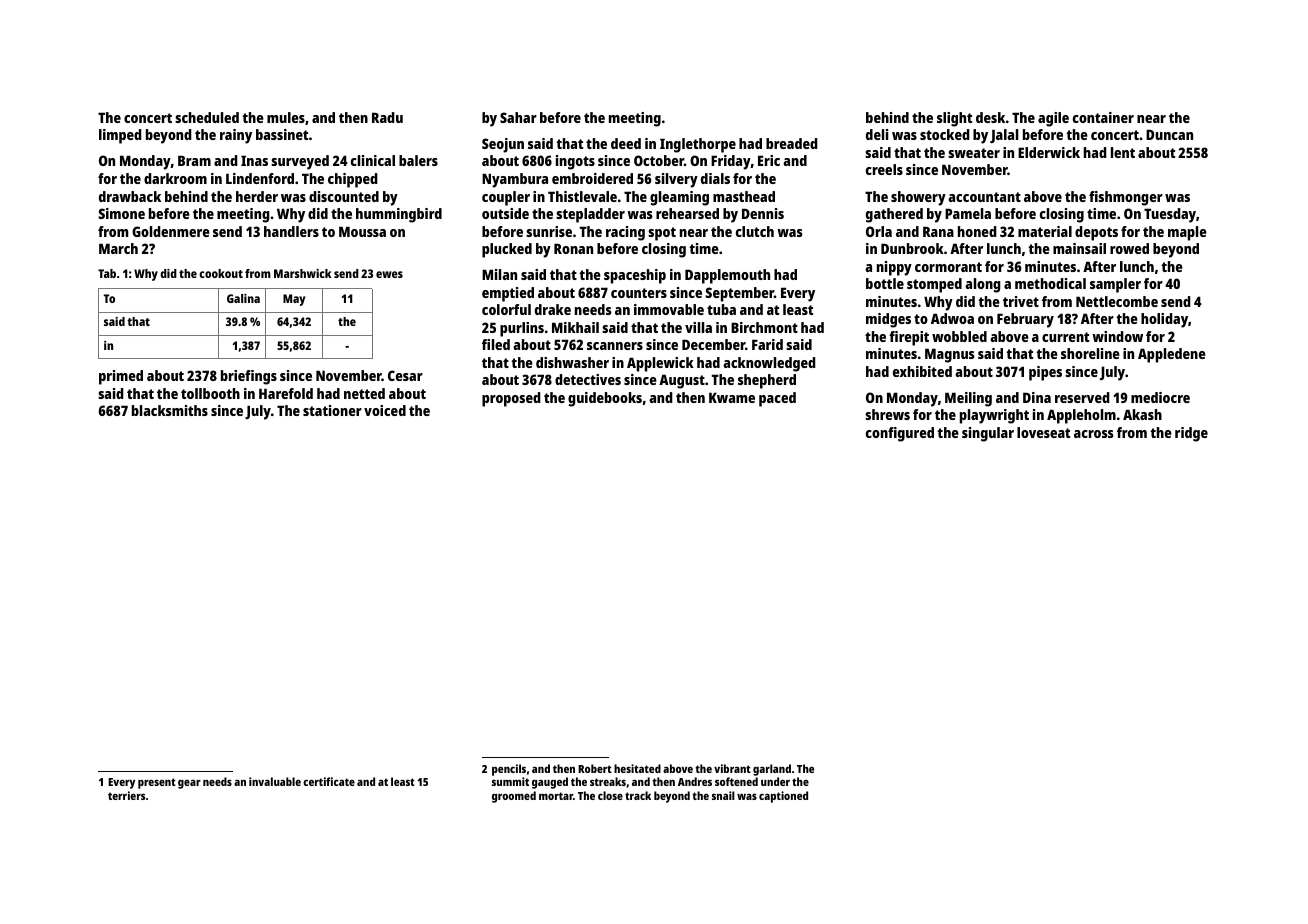 The height and width of the document is (924, 1308). Describe the element at coordinates (157, 783) in the document. I see `present` at that location.
